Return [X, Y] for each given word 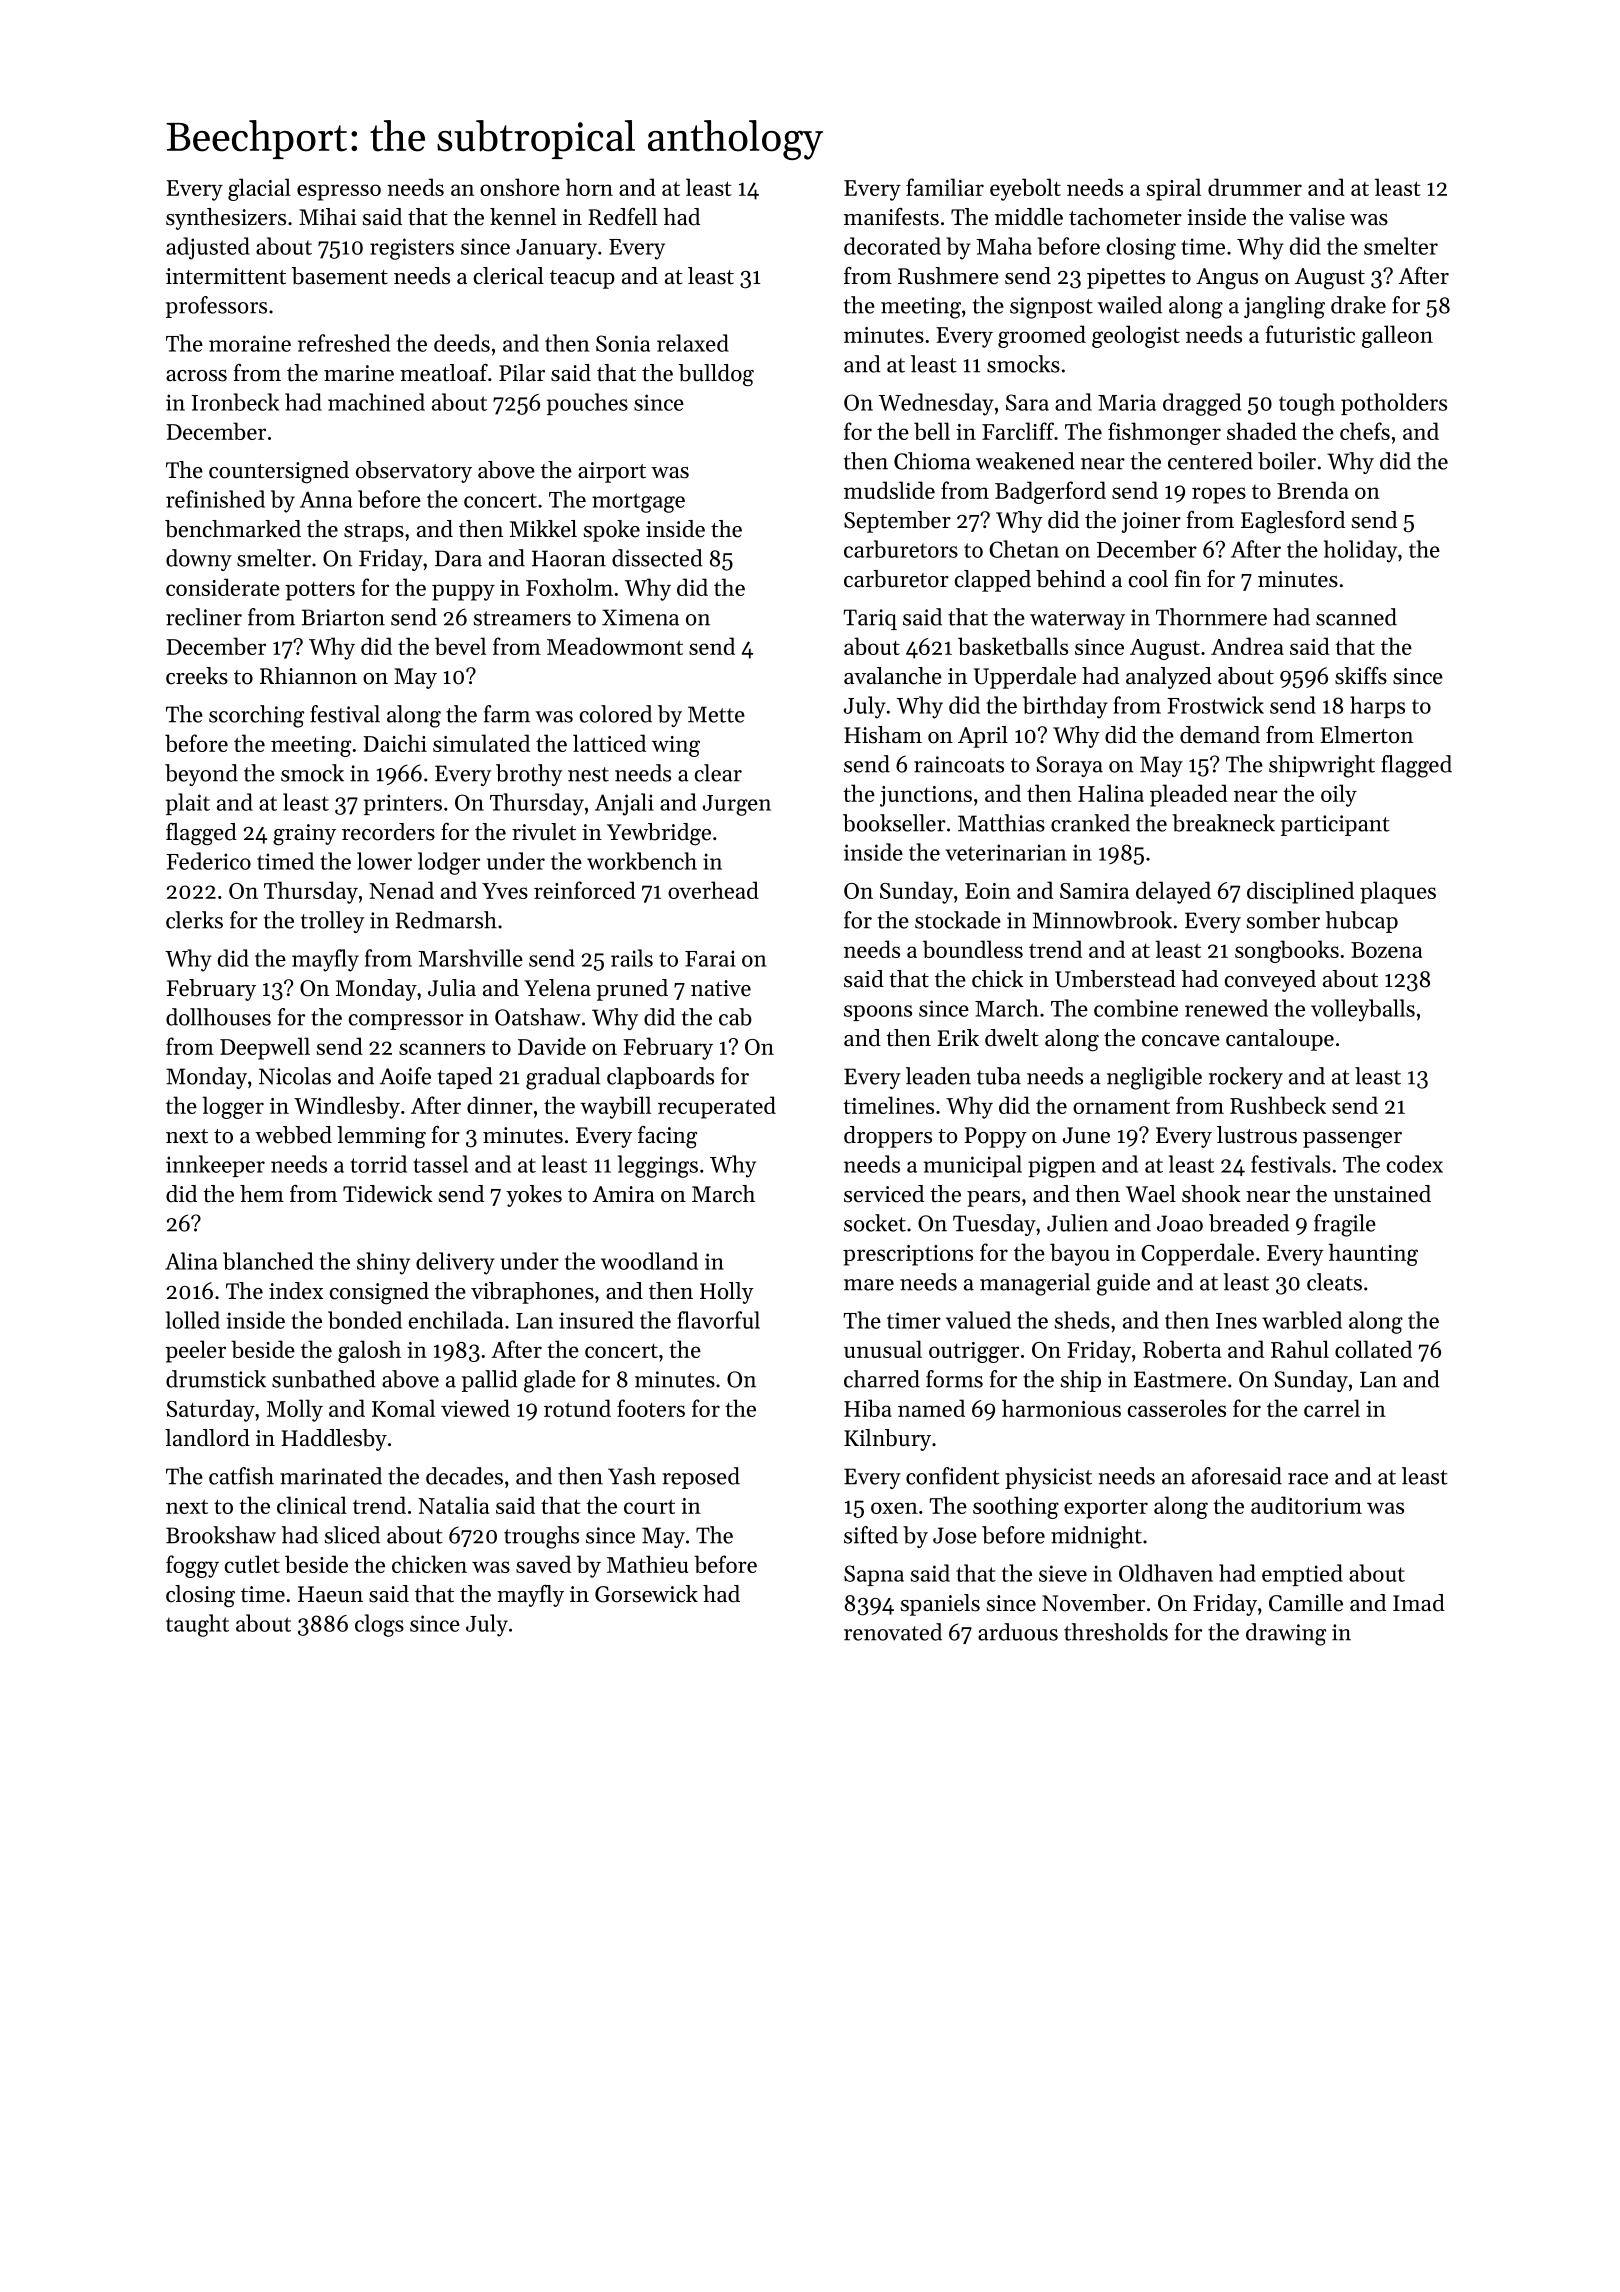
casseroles [1177, 1408]
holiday [1360, 551]
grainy [304, 835]
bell [932, 431]
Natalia [453, 1505]
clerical [509, 276]
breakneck [1223, 823]
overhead [713, 890]
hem [262, 1194]
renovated [893, 1632]
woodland [649, 1261]
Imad [1419, 1603]
